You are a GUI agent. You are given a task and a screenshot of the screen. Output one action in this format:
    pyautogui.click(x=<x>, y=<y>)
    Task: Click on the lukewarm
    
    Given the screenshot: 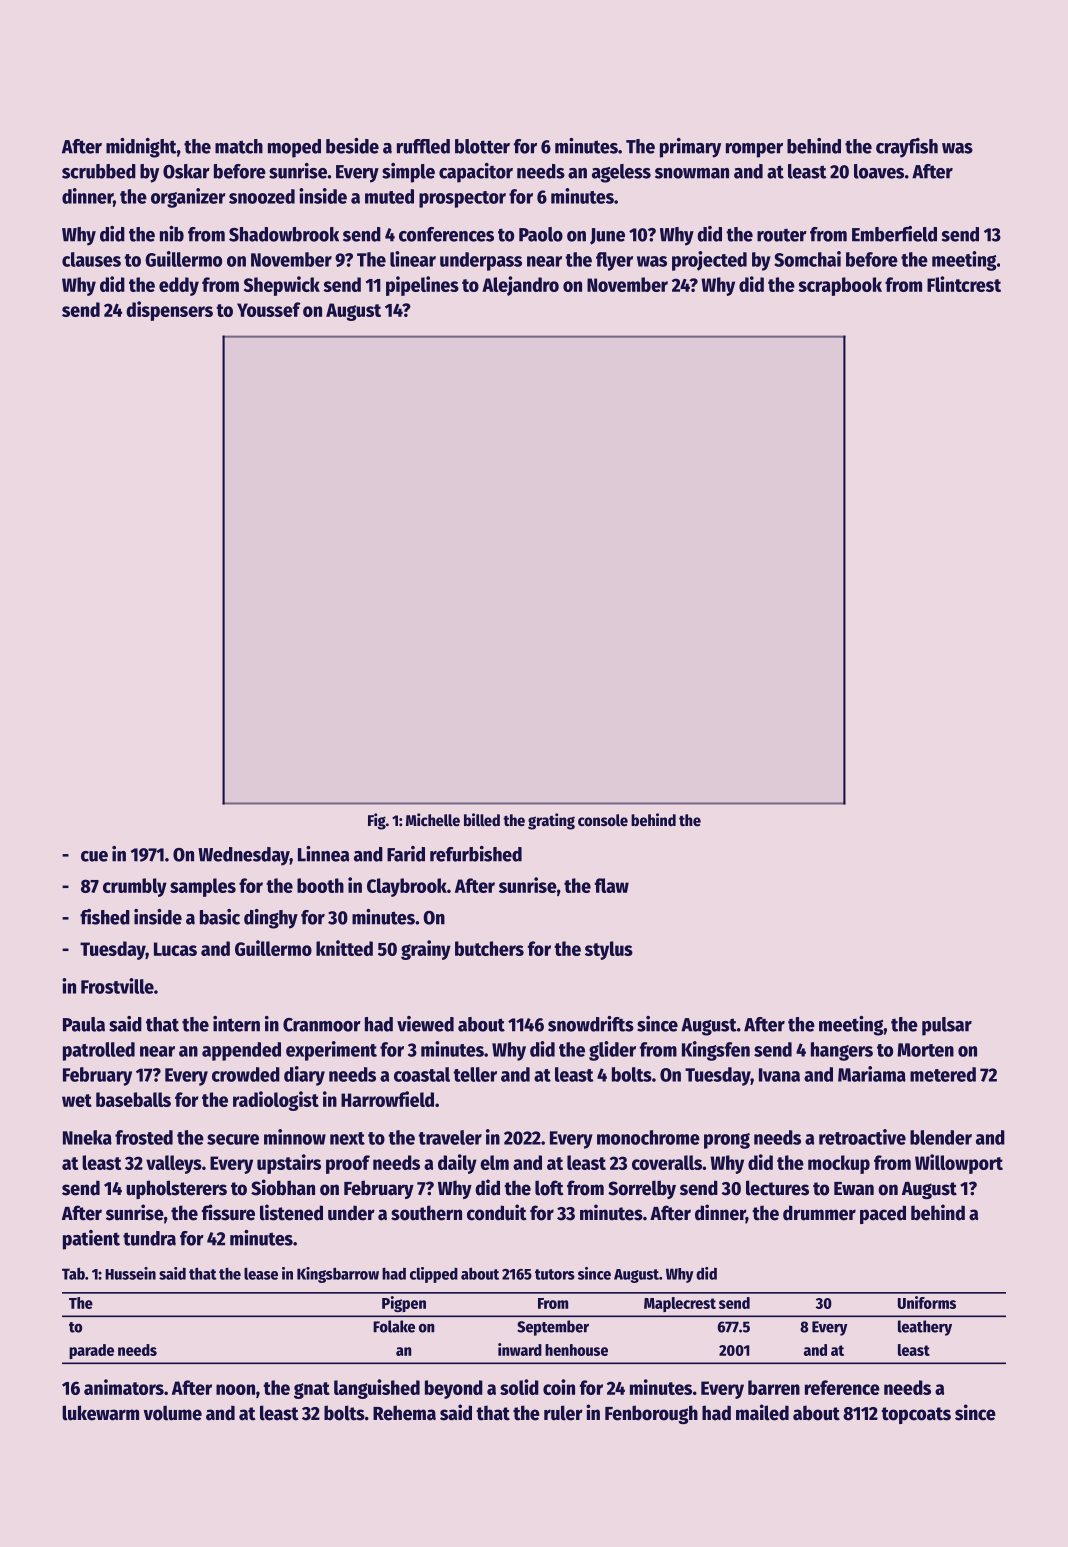 What is the action you would take?
    pyautogui.click(x=100, y=1413)
